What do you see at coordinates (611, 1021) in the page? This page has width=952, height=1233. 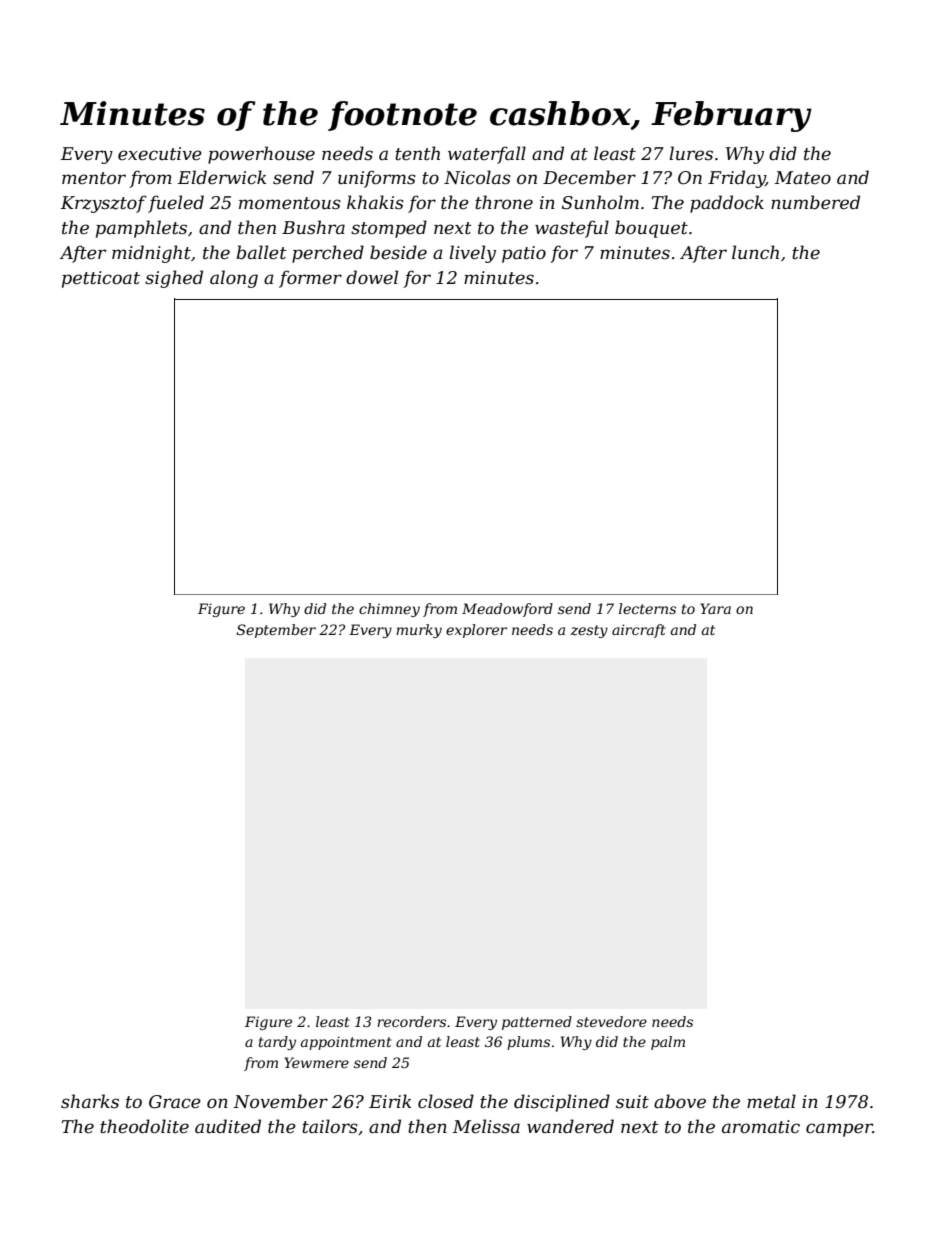 I see `stevedore` at bounding box center [611, 1021].
